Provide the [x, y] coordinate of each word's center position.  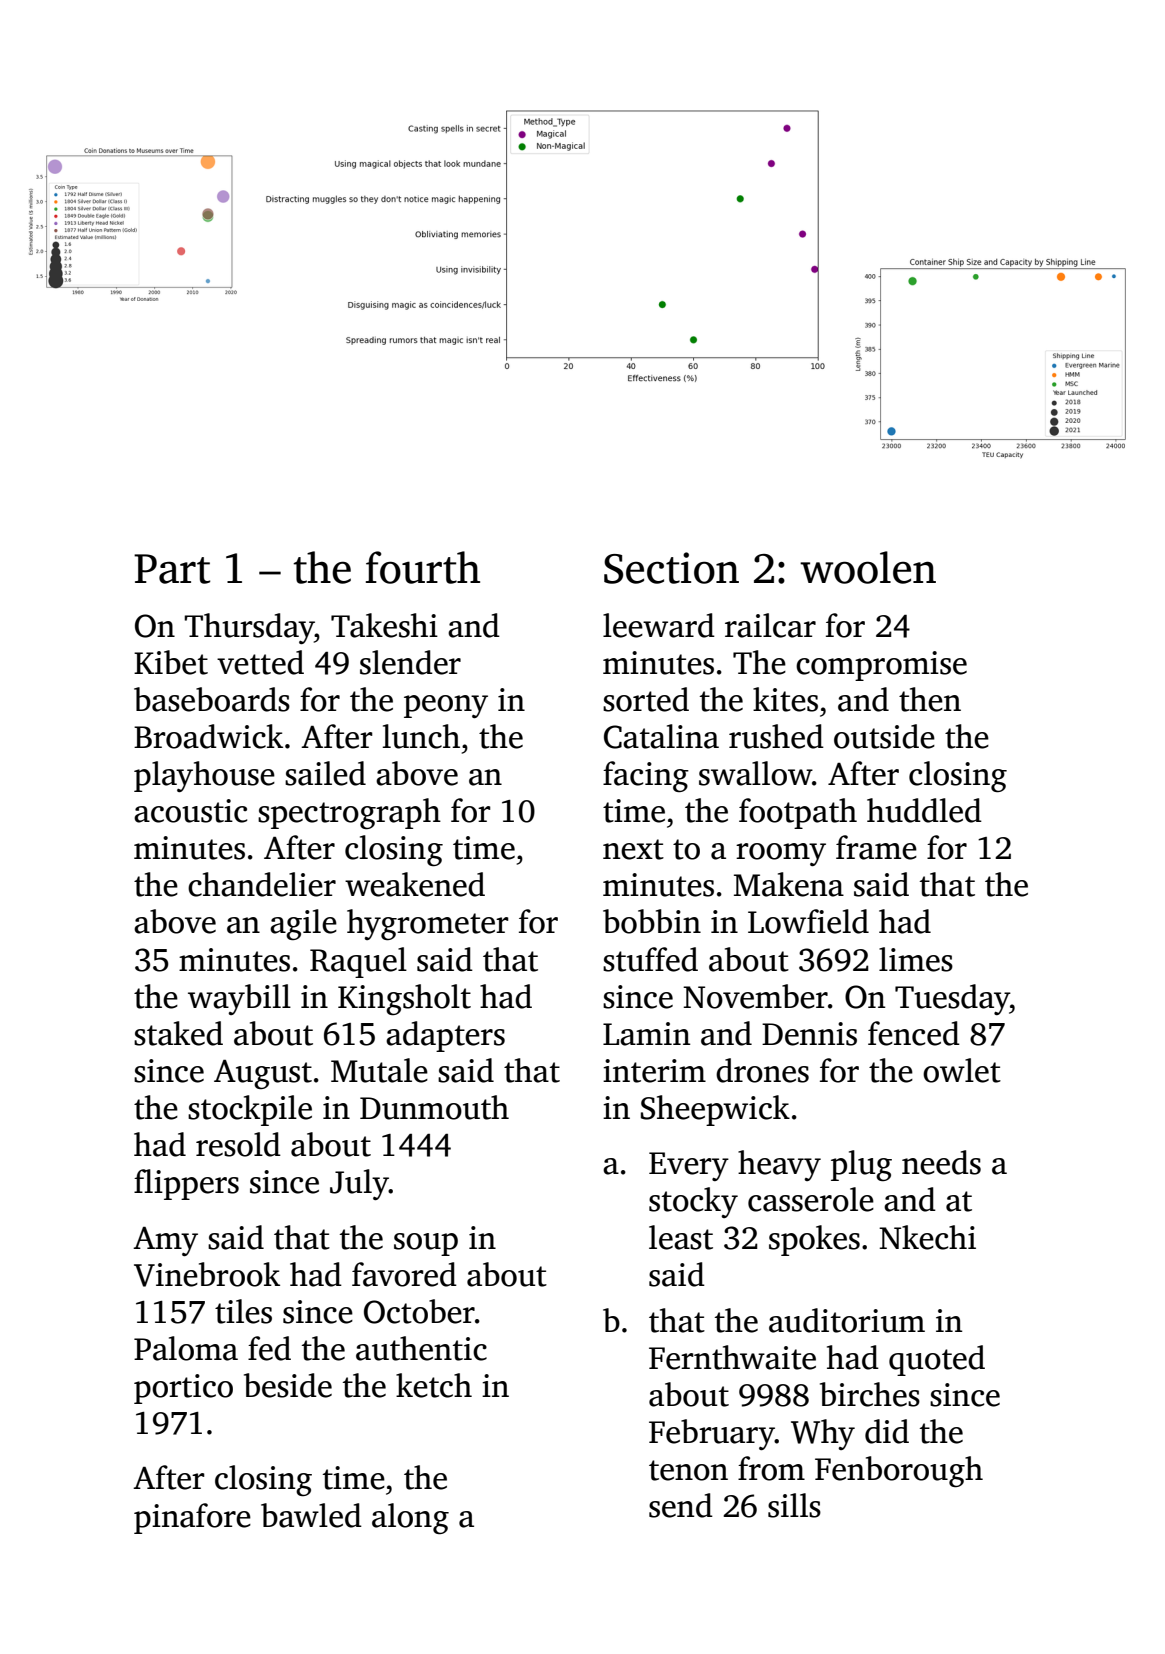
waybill [239, 999]
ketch [434, 1385]
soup [426, 1244]
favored [404, 1274]
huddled [924, 810]
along [410, 1518]
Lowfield [808, 921]
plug [861, 1165]
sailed [325, 773]
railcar [770, 625]
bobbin [652, 921]
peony [446, 706]
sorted [646, 699]
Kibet [171, 662]
